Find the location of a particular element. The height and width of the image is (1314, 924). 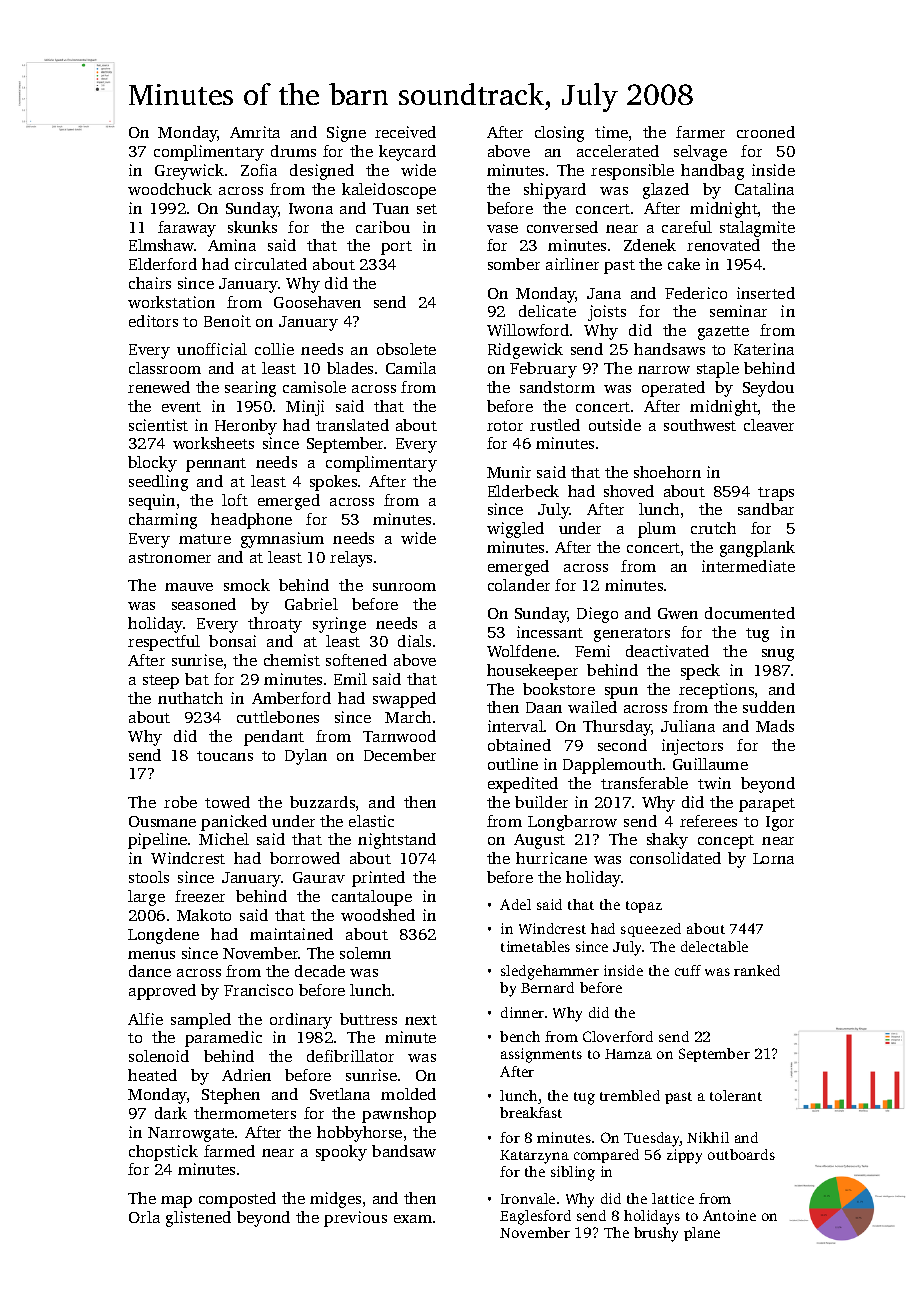

farmer is located at coordinates (700, 132).
